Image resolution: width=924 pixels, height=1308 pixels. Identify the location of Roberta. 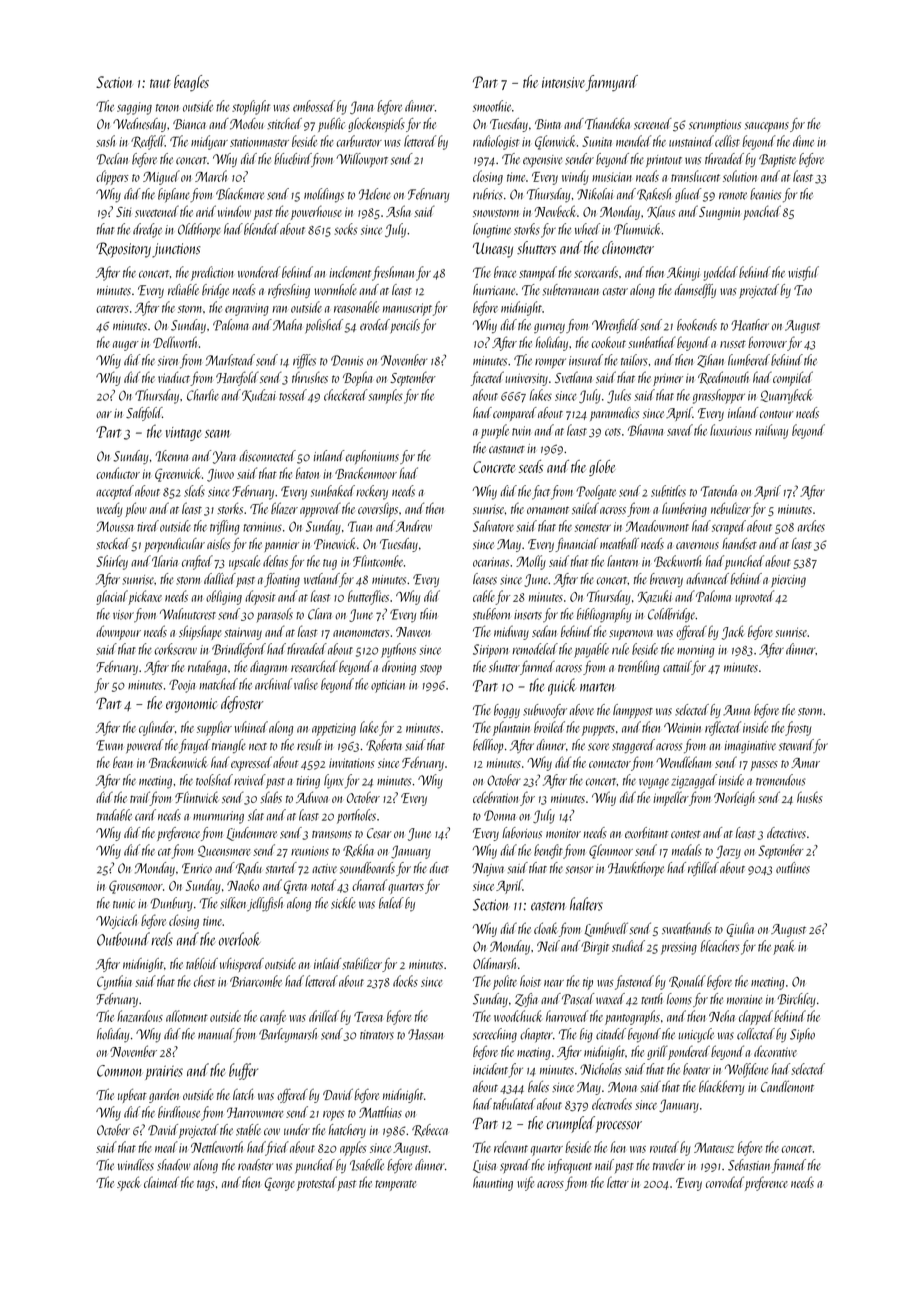
(384, 745).
